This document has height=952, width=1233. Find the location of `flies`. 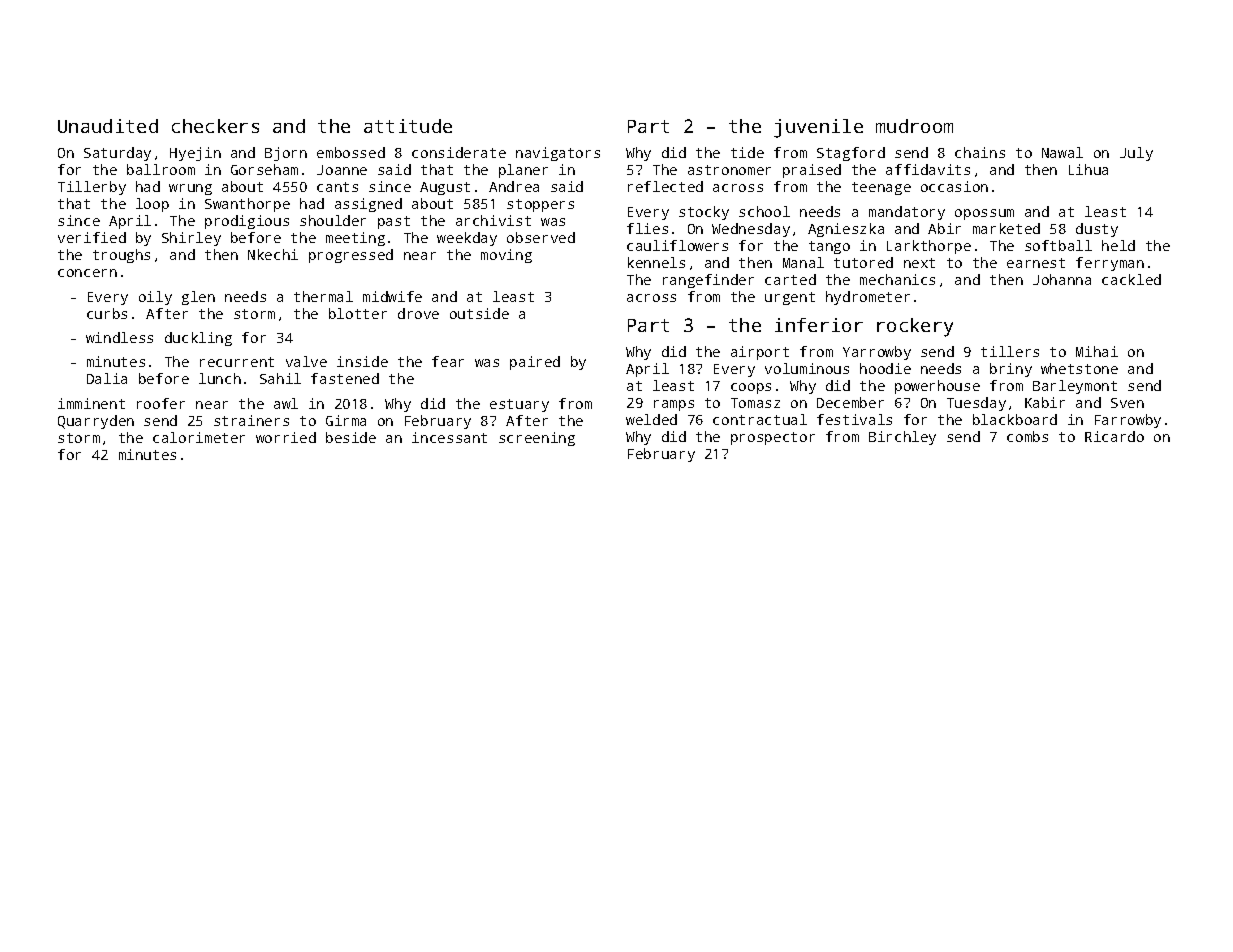

flies is located at coordinates (647, 228).
